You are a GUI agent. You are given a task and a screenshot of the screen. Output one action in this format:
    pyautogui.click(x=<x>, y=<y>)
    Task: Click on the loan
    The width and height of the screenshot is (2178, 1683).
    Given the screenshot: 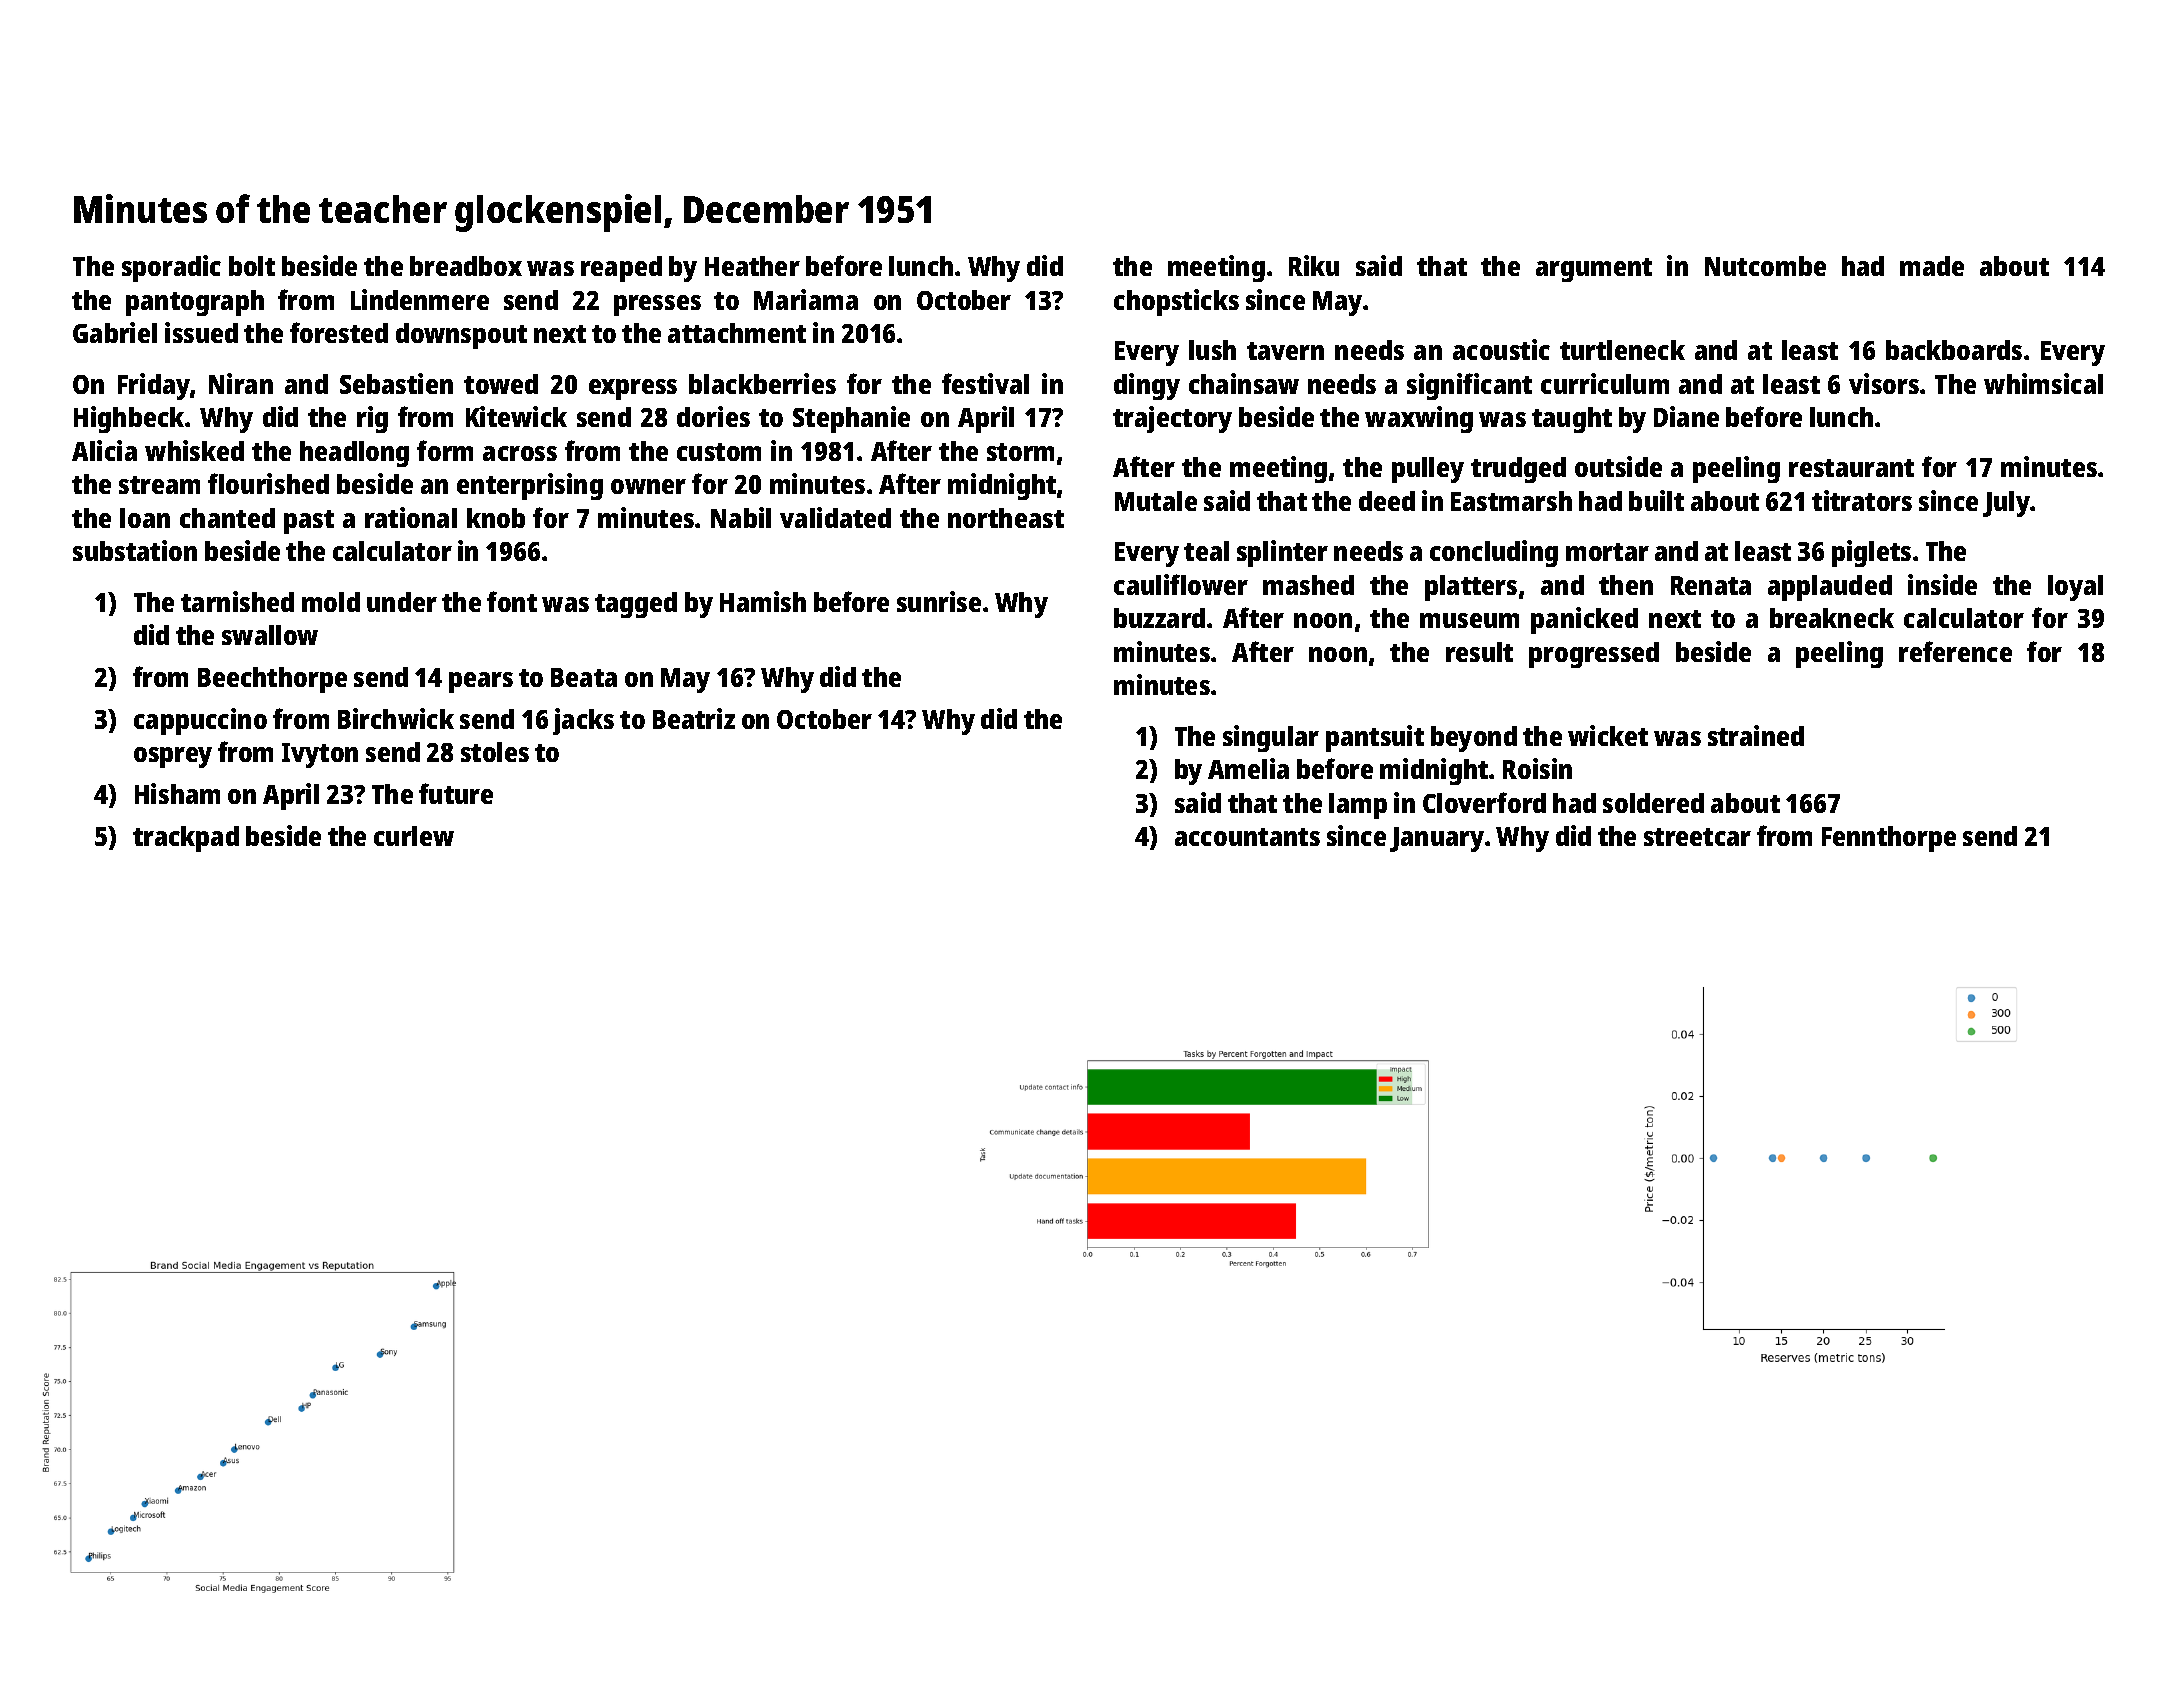 What is the action you would take?
    pyautogui.click(x=145, y=518)
